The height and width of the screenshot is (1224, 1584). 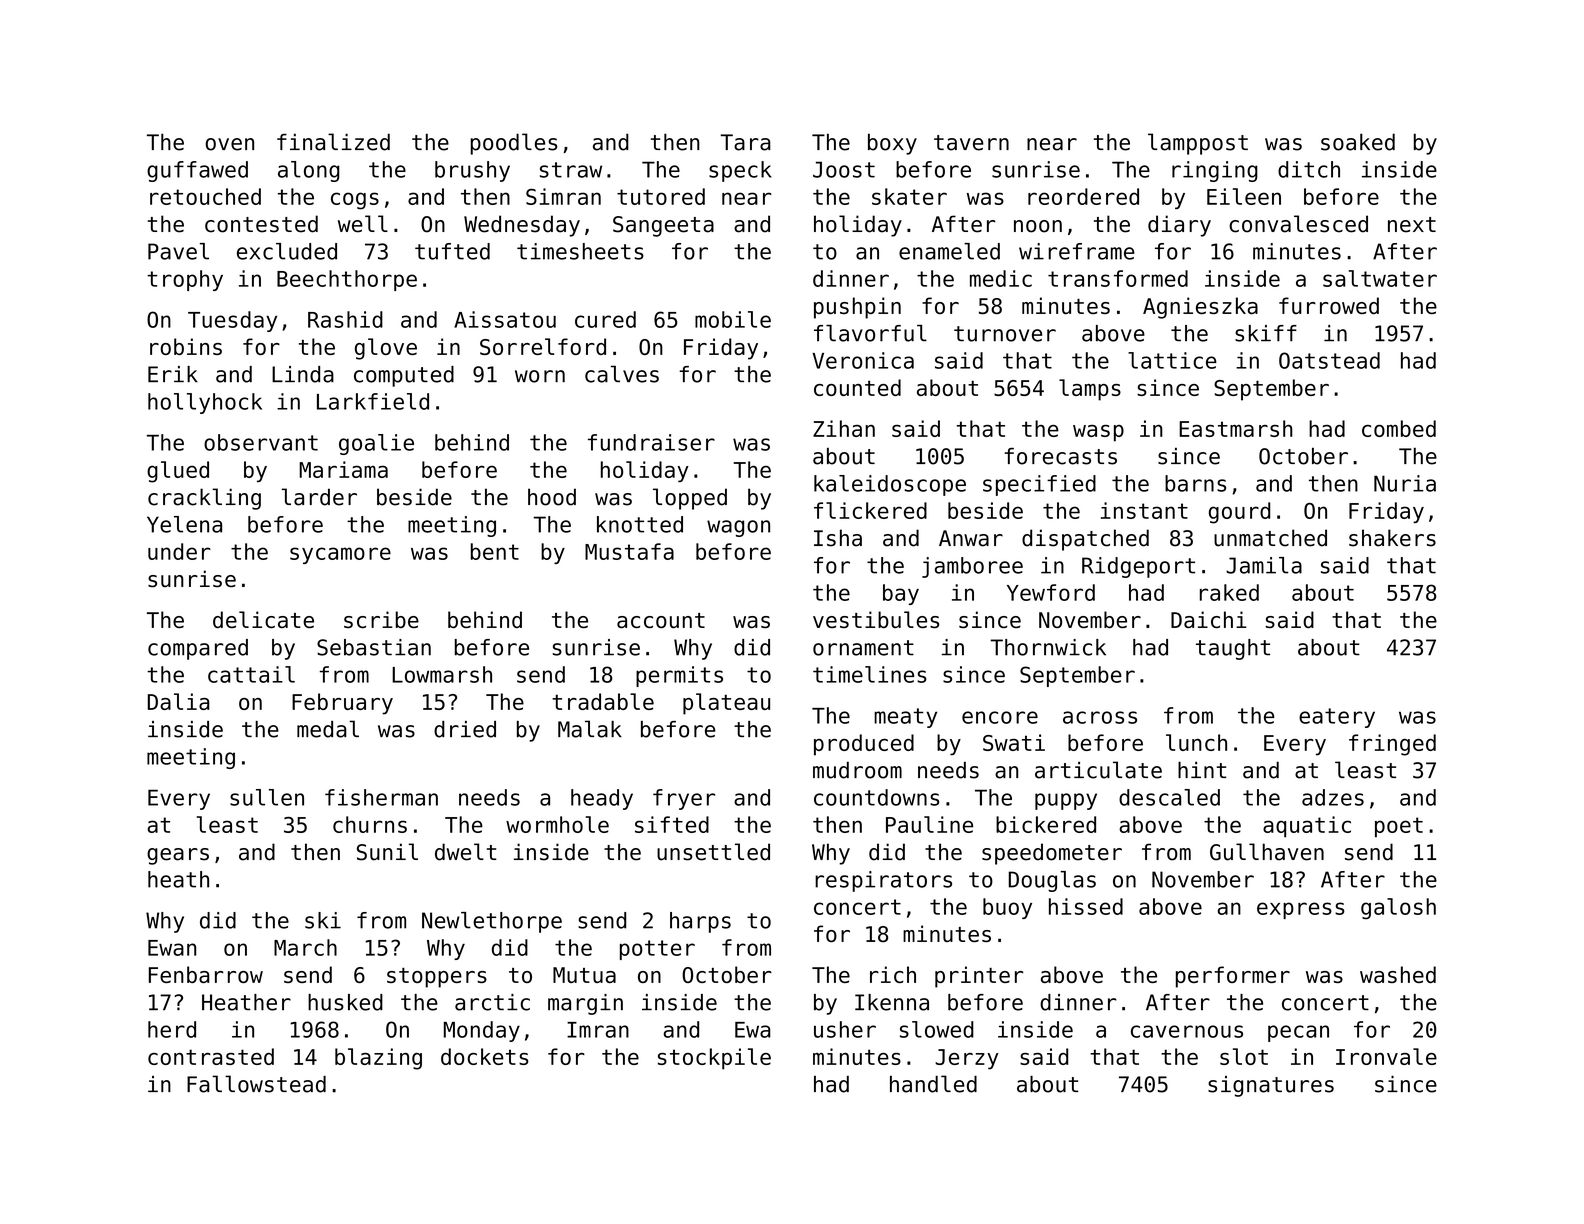 I want to click on soaked, so click(x=1358, y=142).
